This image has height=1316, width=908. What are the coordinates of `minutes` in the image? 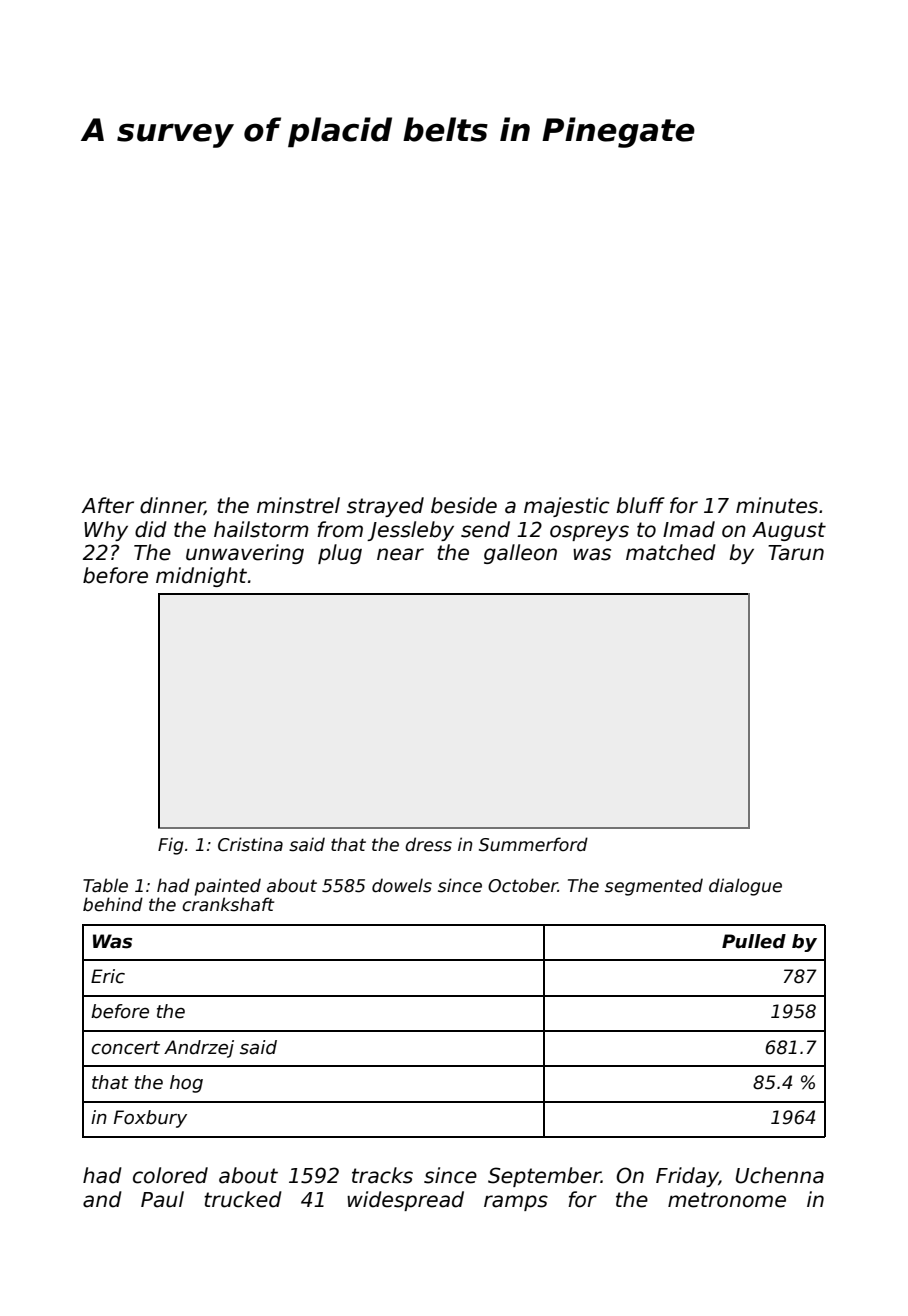 It's located at (777, 505).
